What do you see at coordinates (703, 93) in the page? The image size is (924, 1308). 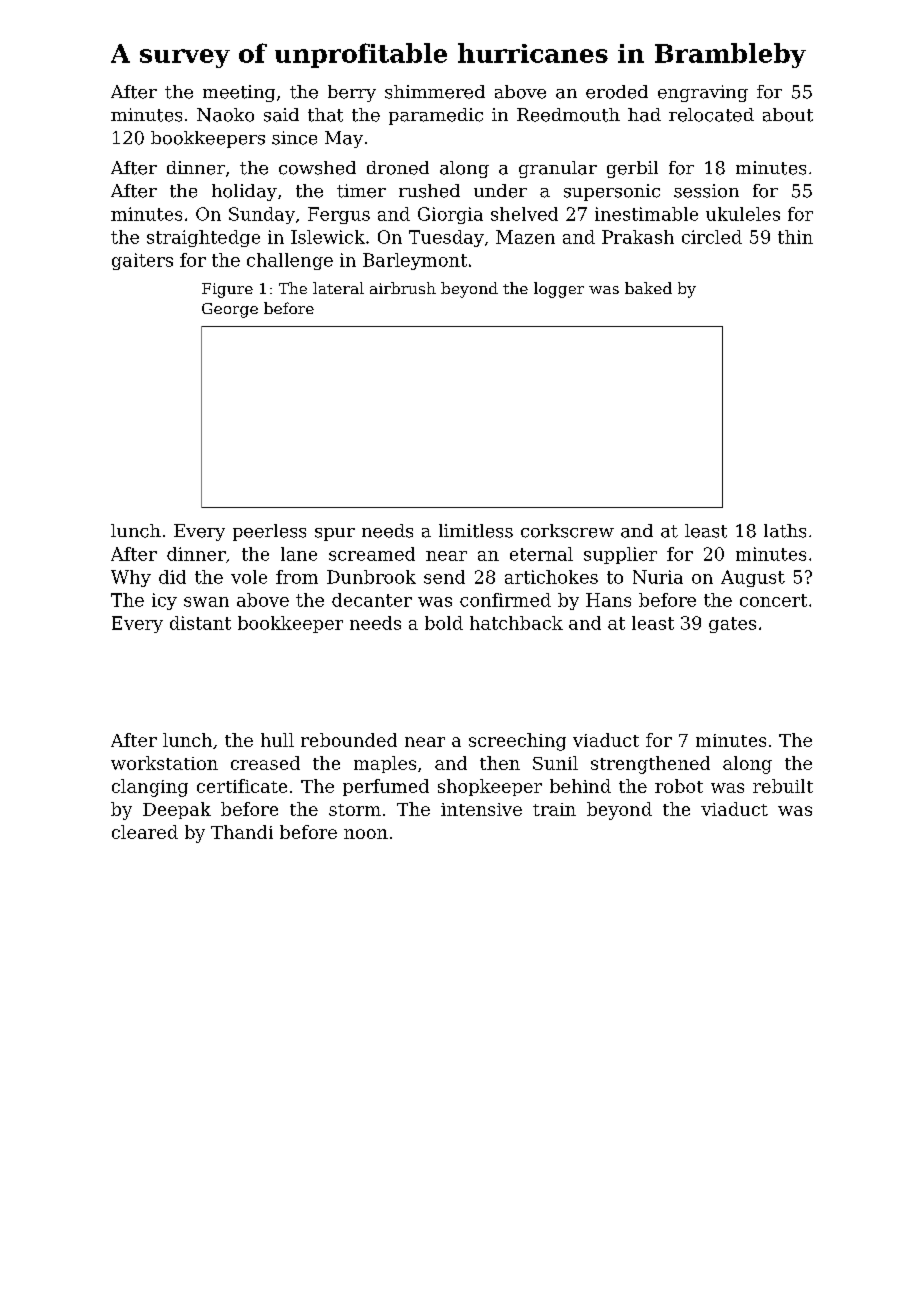 I see `engraving` at bounding box center [703, 93].
